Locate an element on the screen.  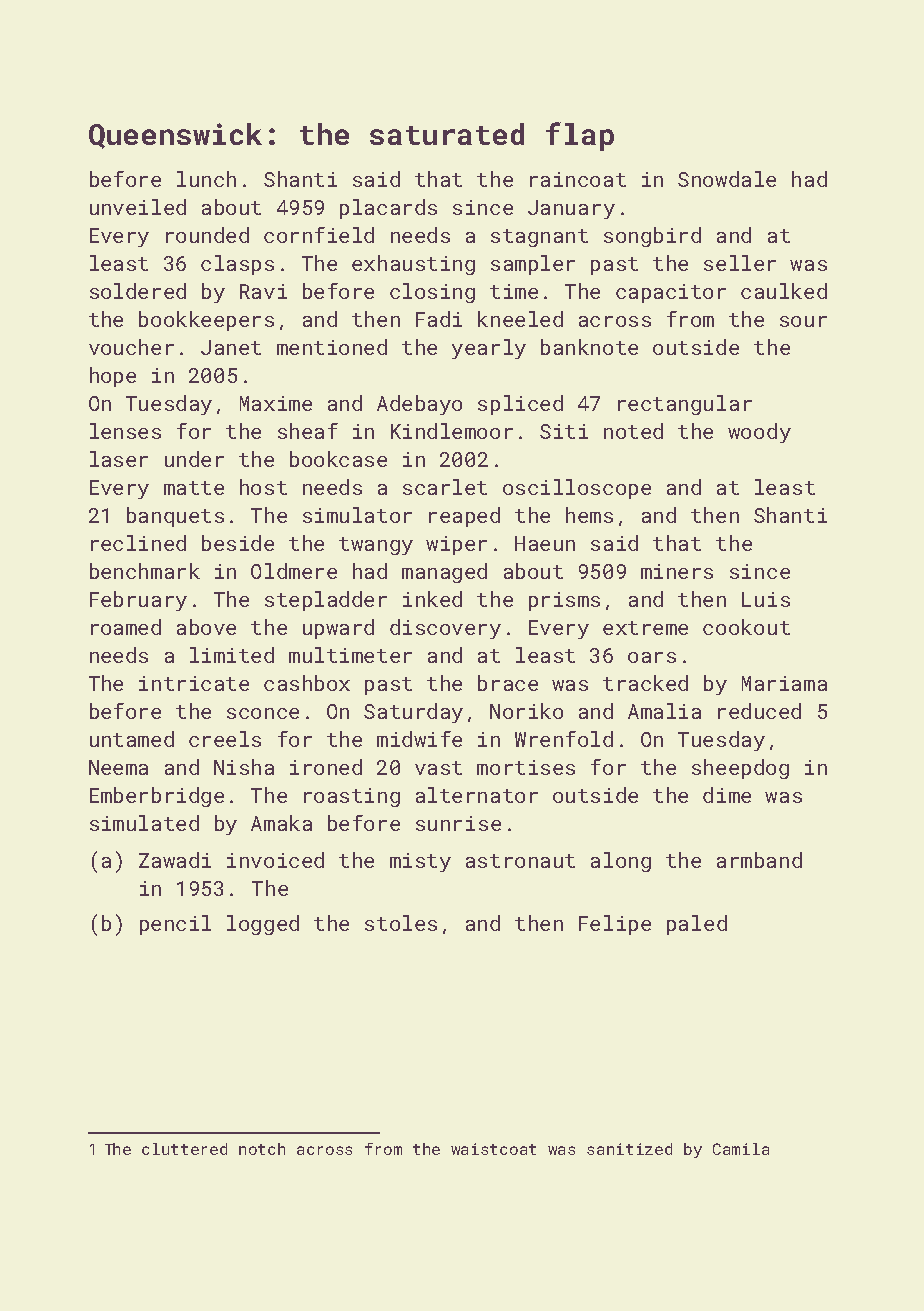
waistcoat is located at coordinates (493, 1149).
